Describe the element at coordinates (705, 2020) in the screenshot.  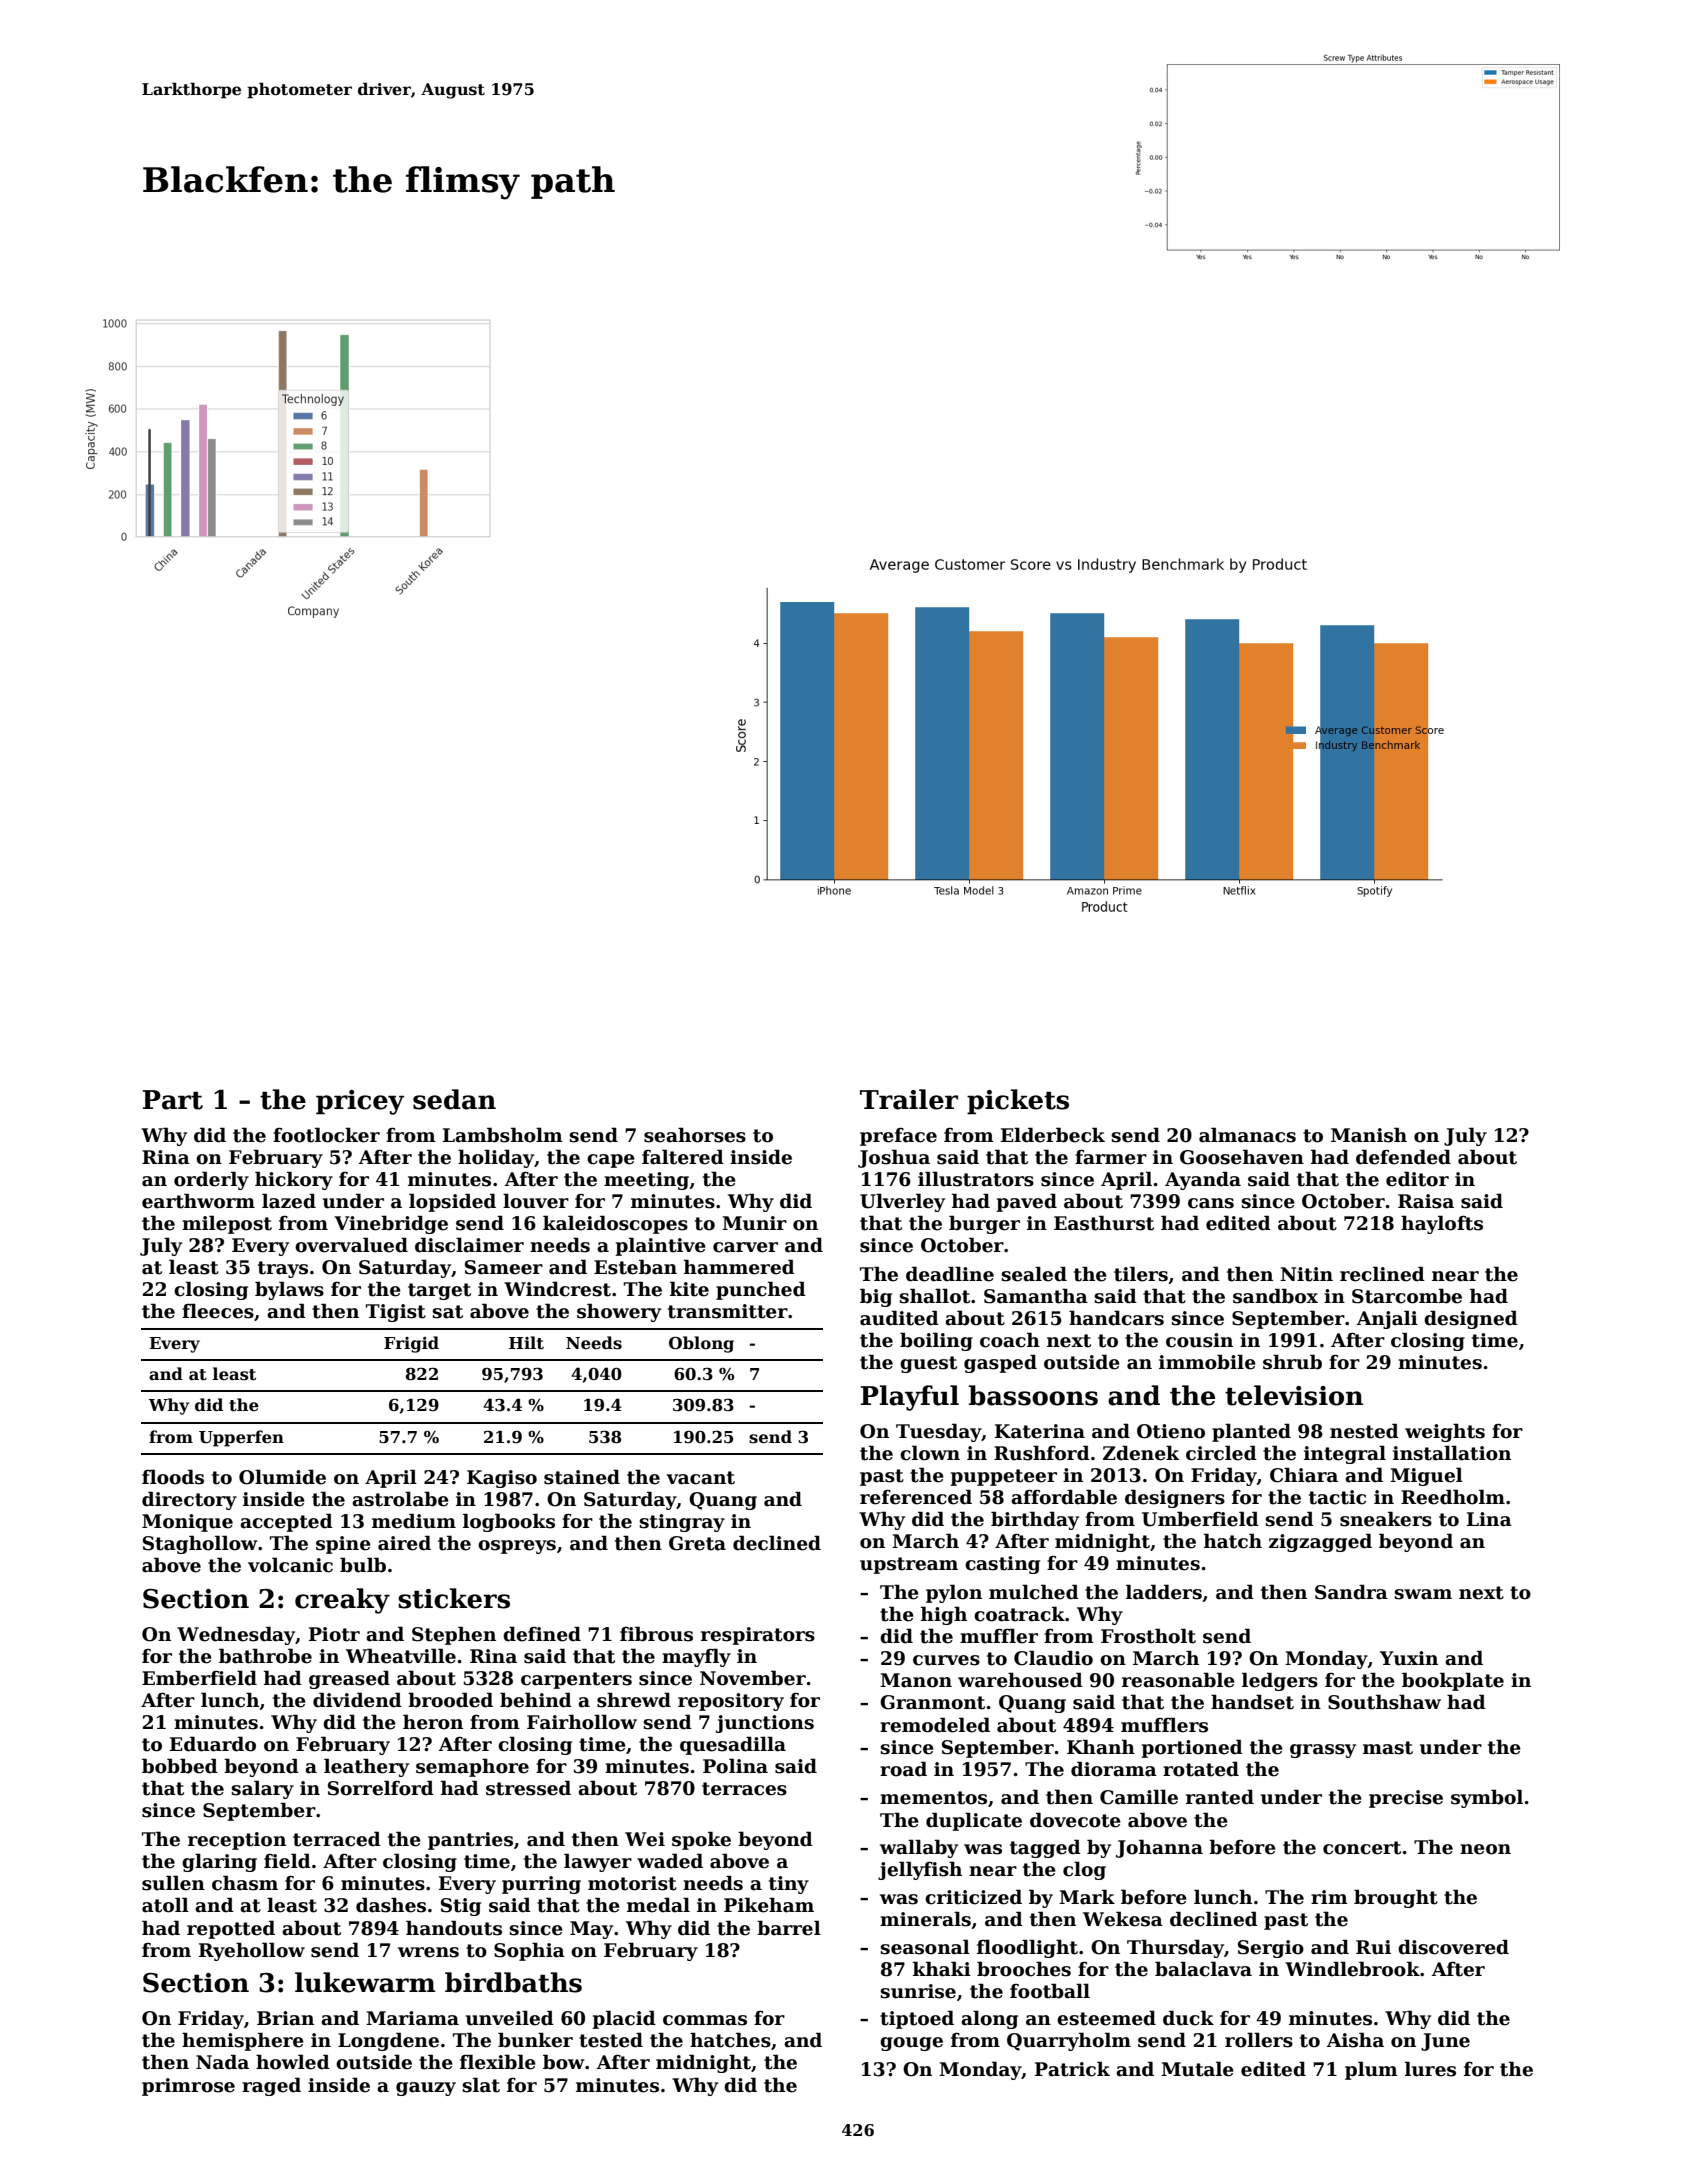
I see `commas` at that location.
